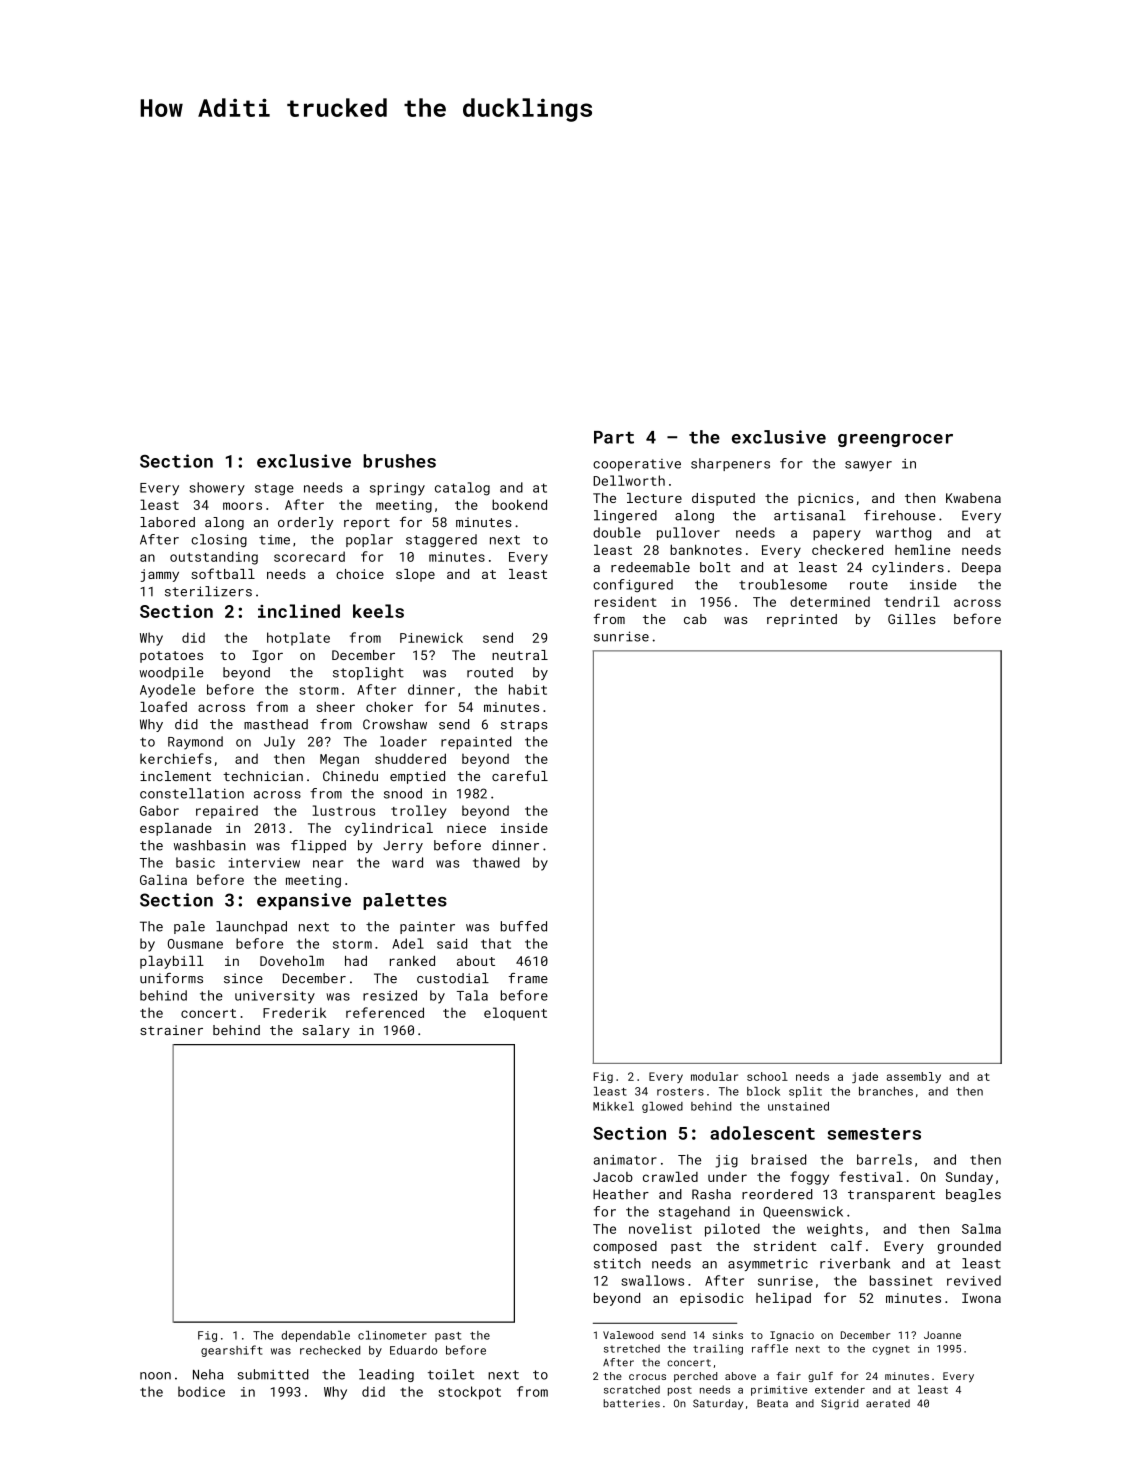  Describe the element at coordinates (895, 440) in the screenshot. I see `greengrocer` at that location.
